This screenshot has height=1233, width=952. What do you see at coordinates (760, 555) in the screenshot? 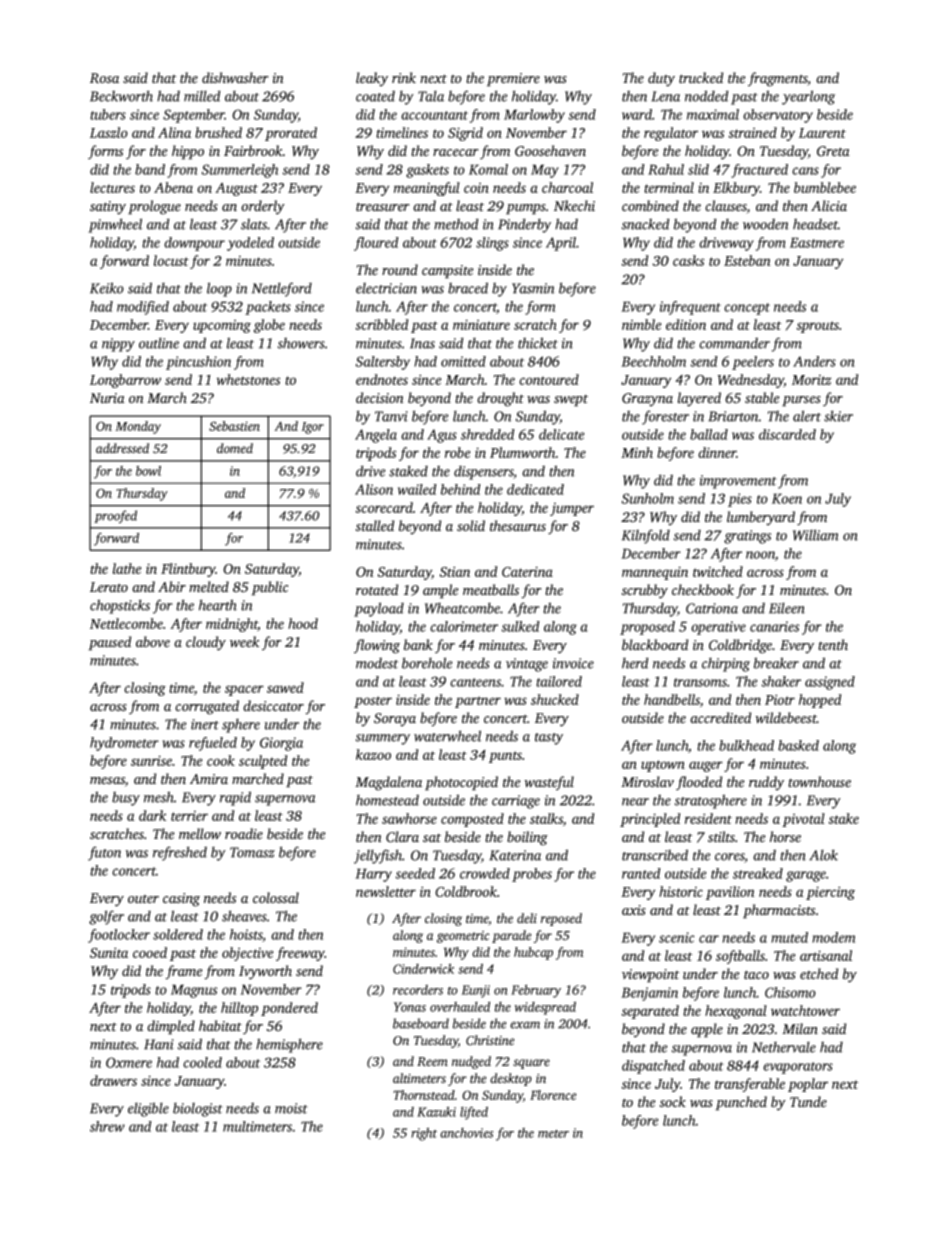
I see `noon` at bounding box center [760, 555].
